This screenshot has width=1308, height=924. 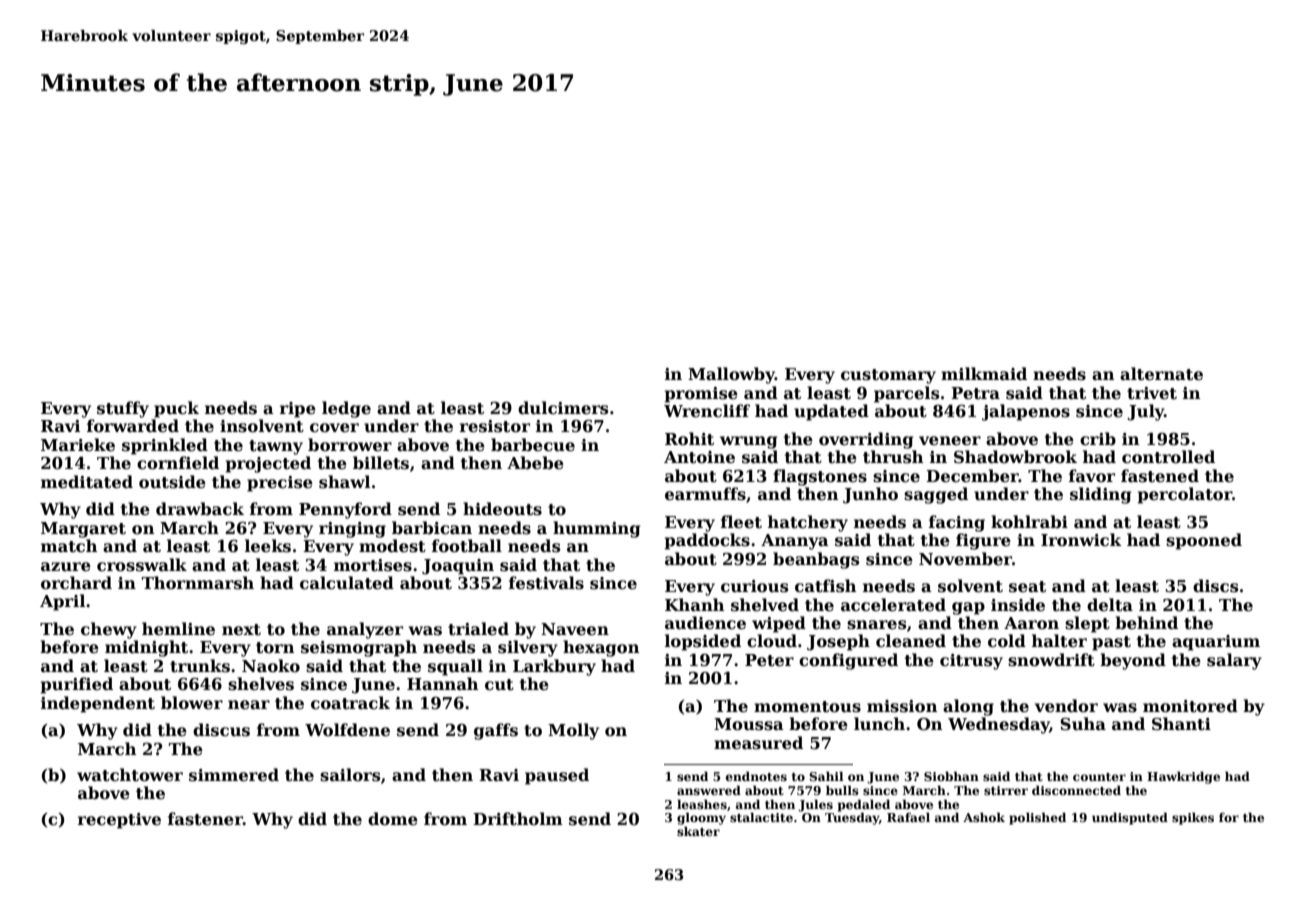 What do you see at coordinates (365, 630) in the screenshot?
I see `analyzer` at bounding box center [365, 630].
